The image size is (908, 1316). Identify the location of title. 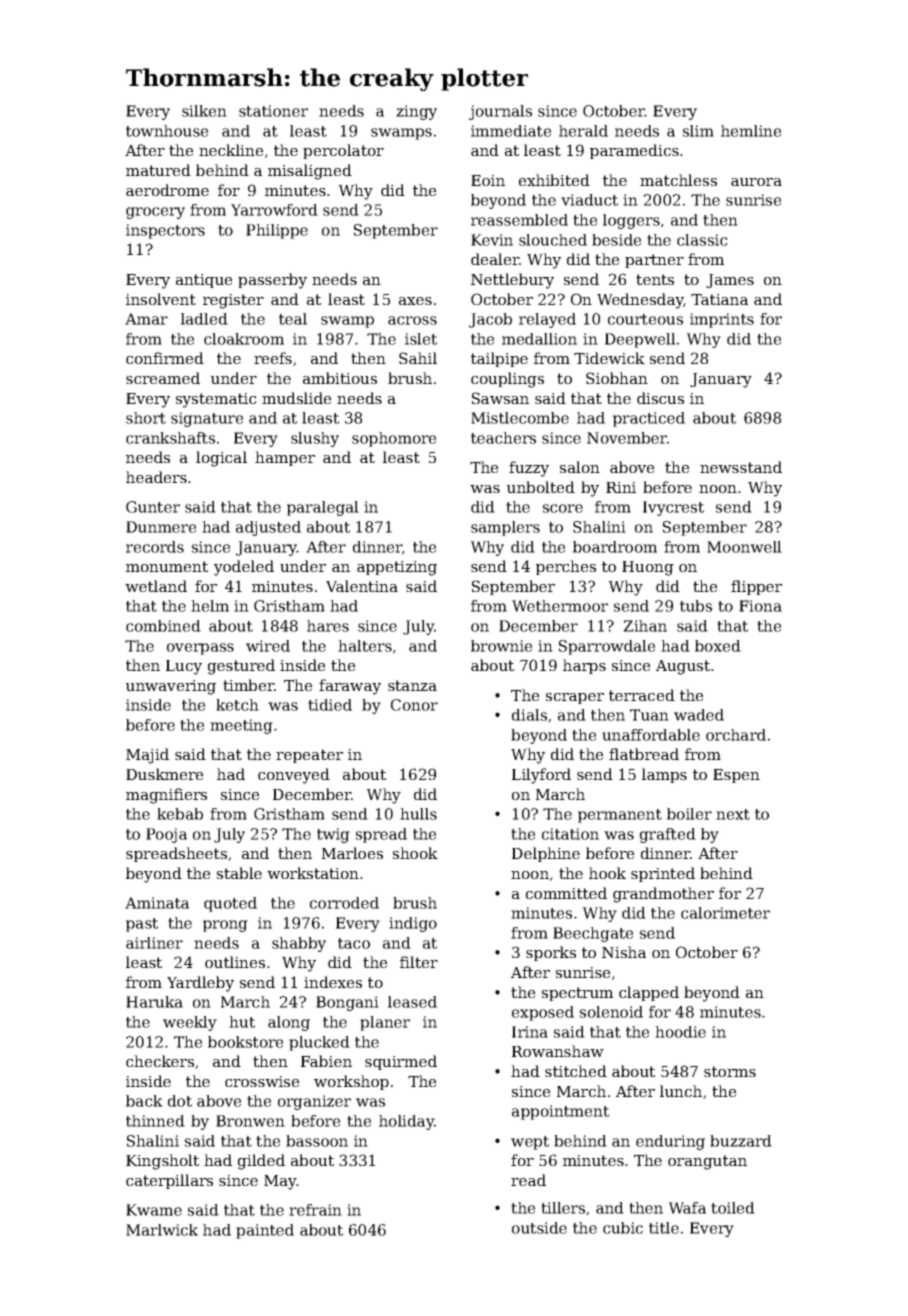
(664, 1228).
